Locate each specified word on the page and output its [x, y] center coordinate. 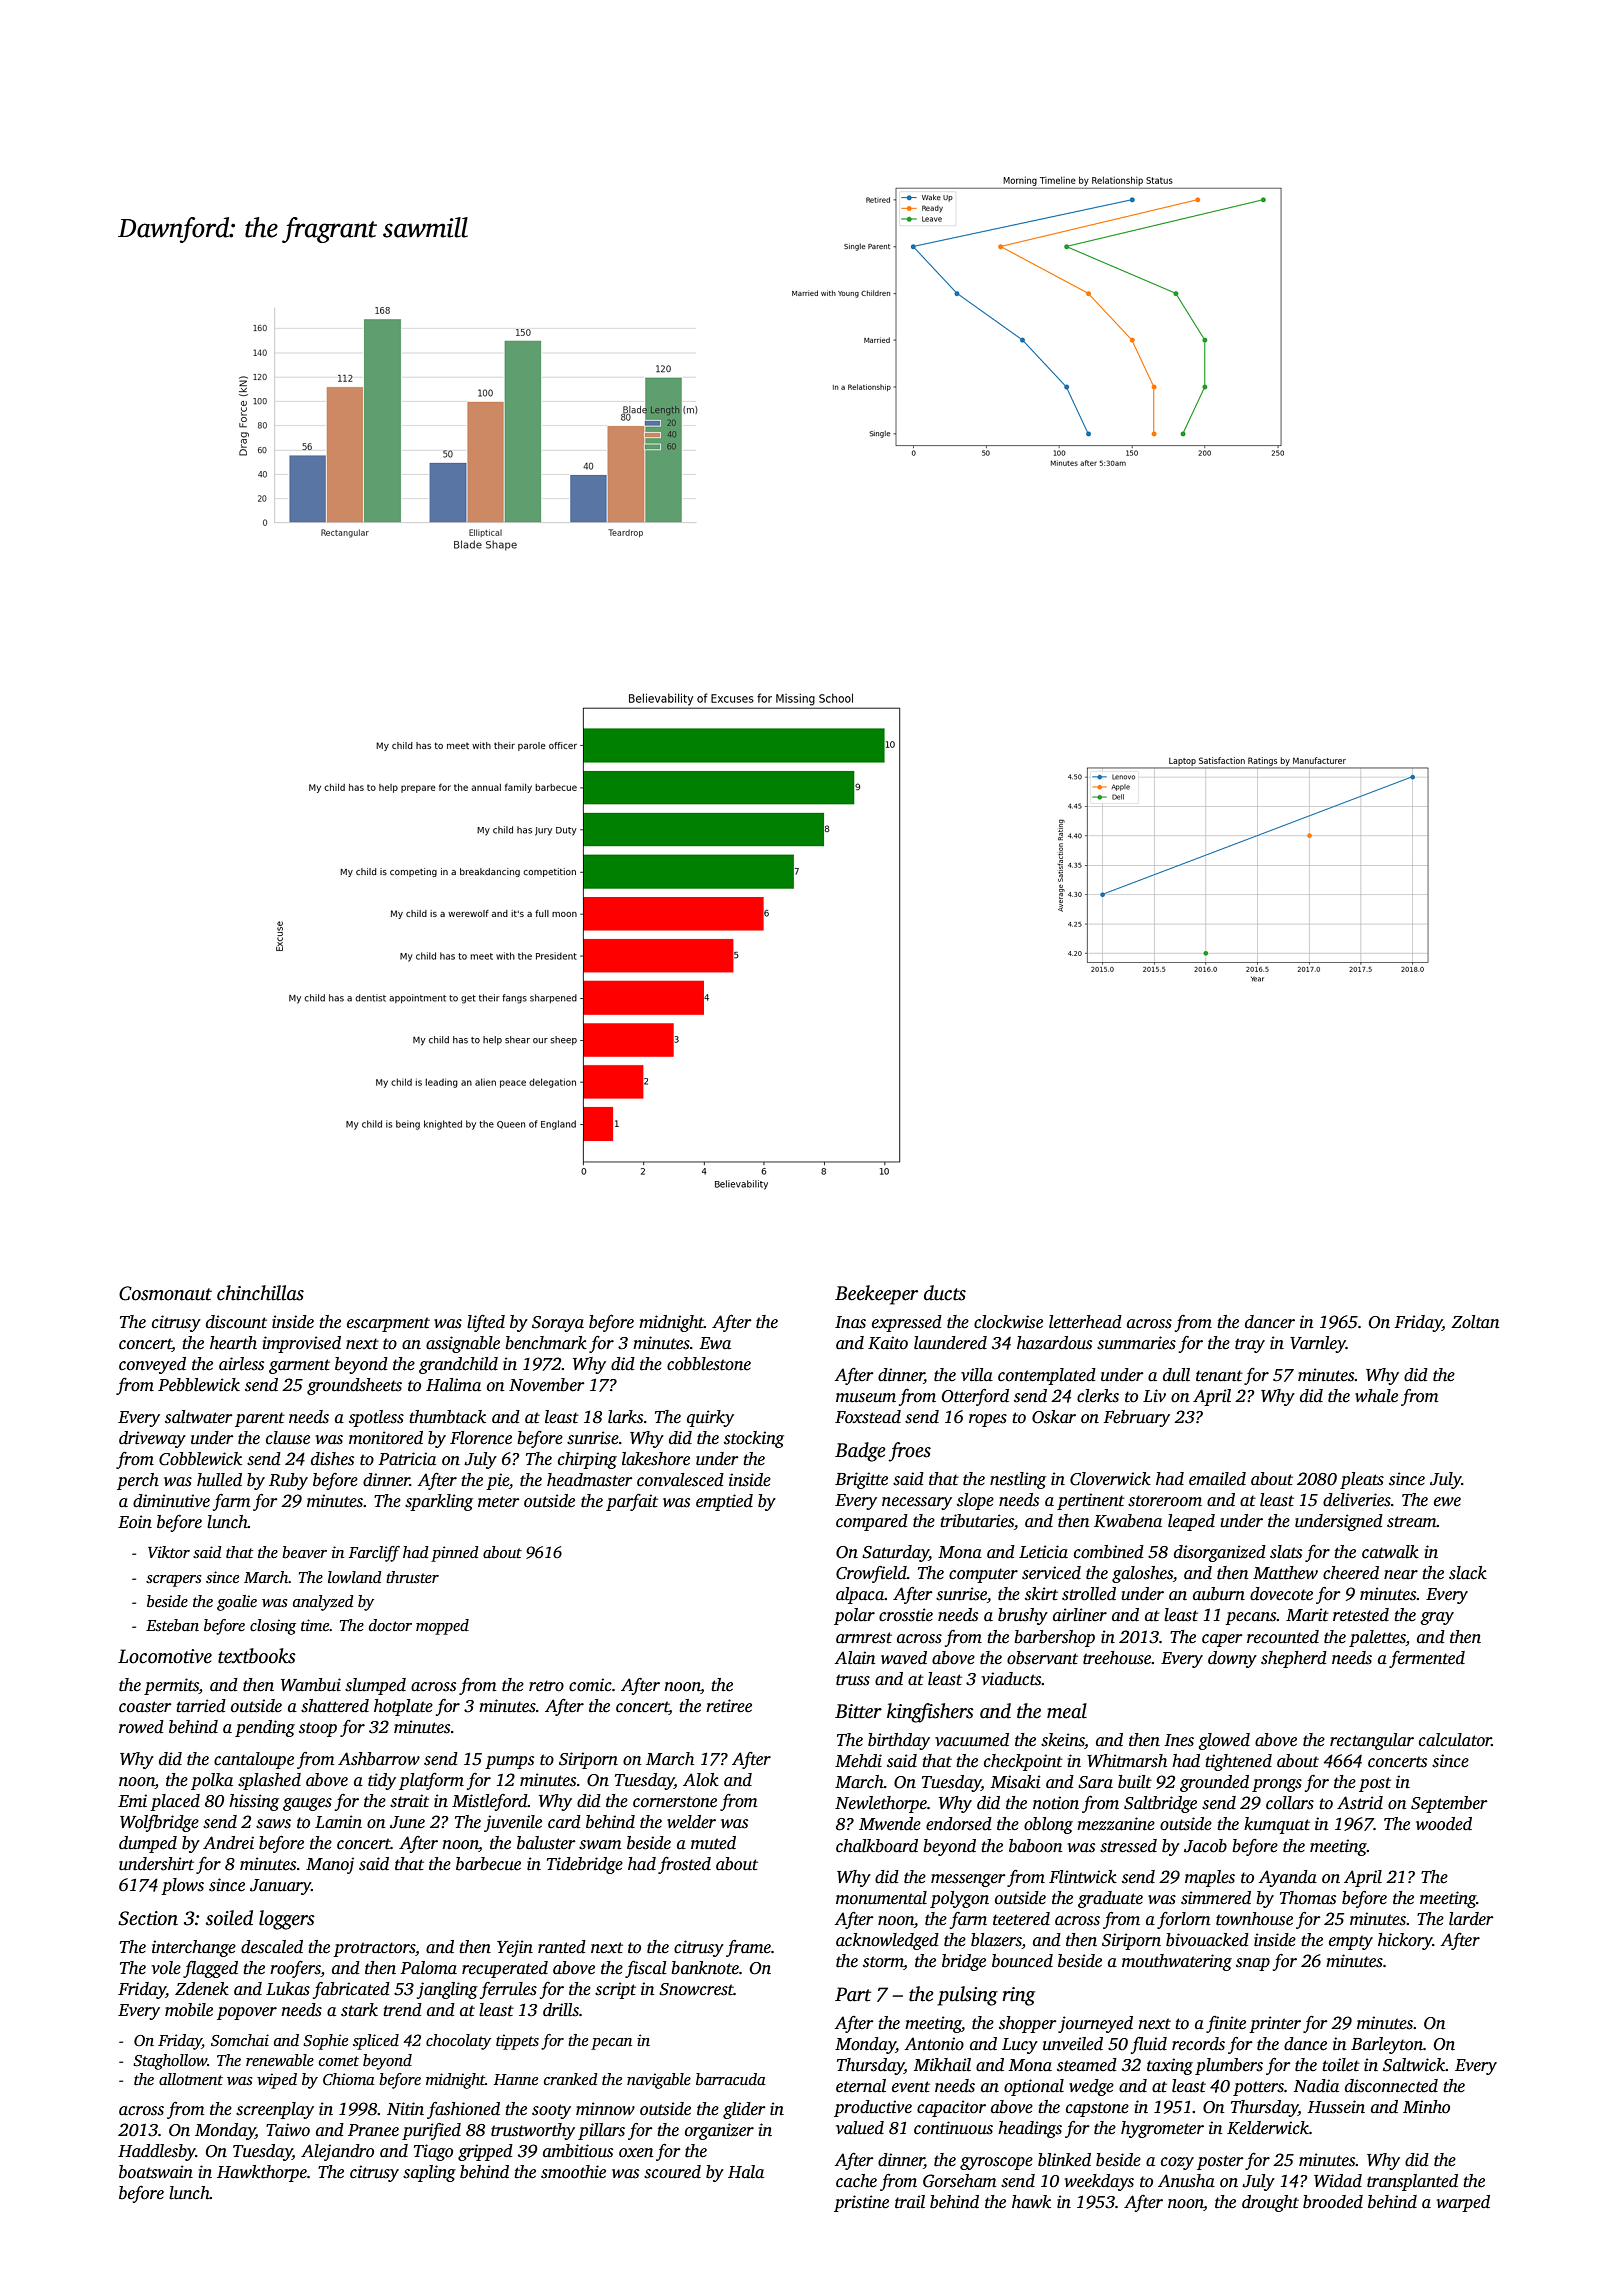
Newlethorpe [881, 1804]
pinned [455, 1554]
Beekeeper [876, 1295]
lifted [486, 1323]
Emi [132, 1801]
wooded [1444, 1824]
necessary [917, 1503]
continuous [953, 2128]
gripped [485, 2152]
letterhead [1085, 1322]
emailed [1217, 1479]
